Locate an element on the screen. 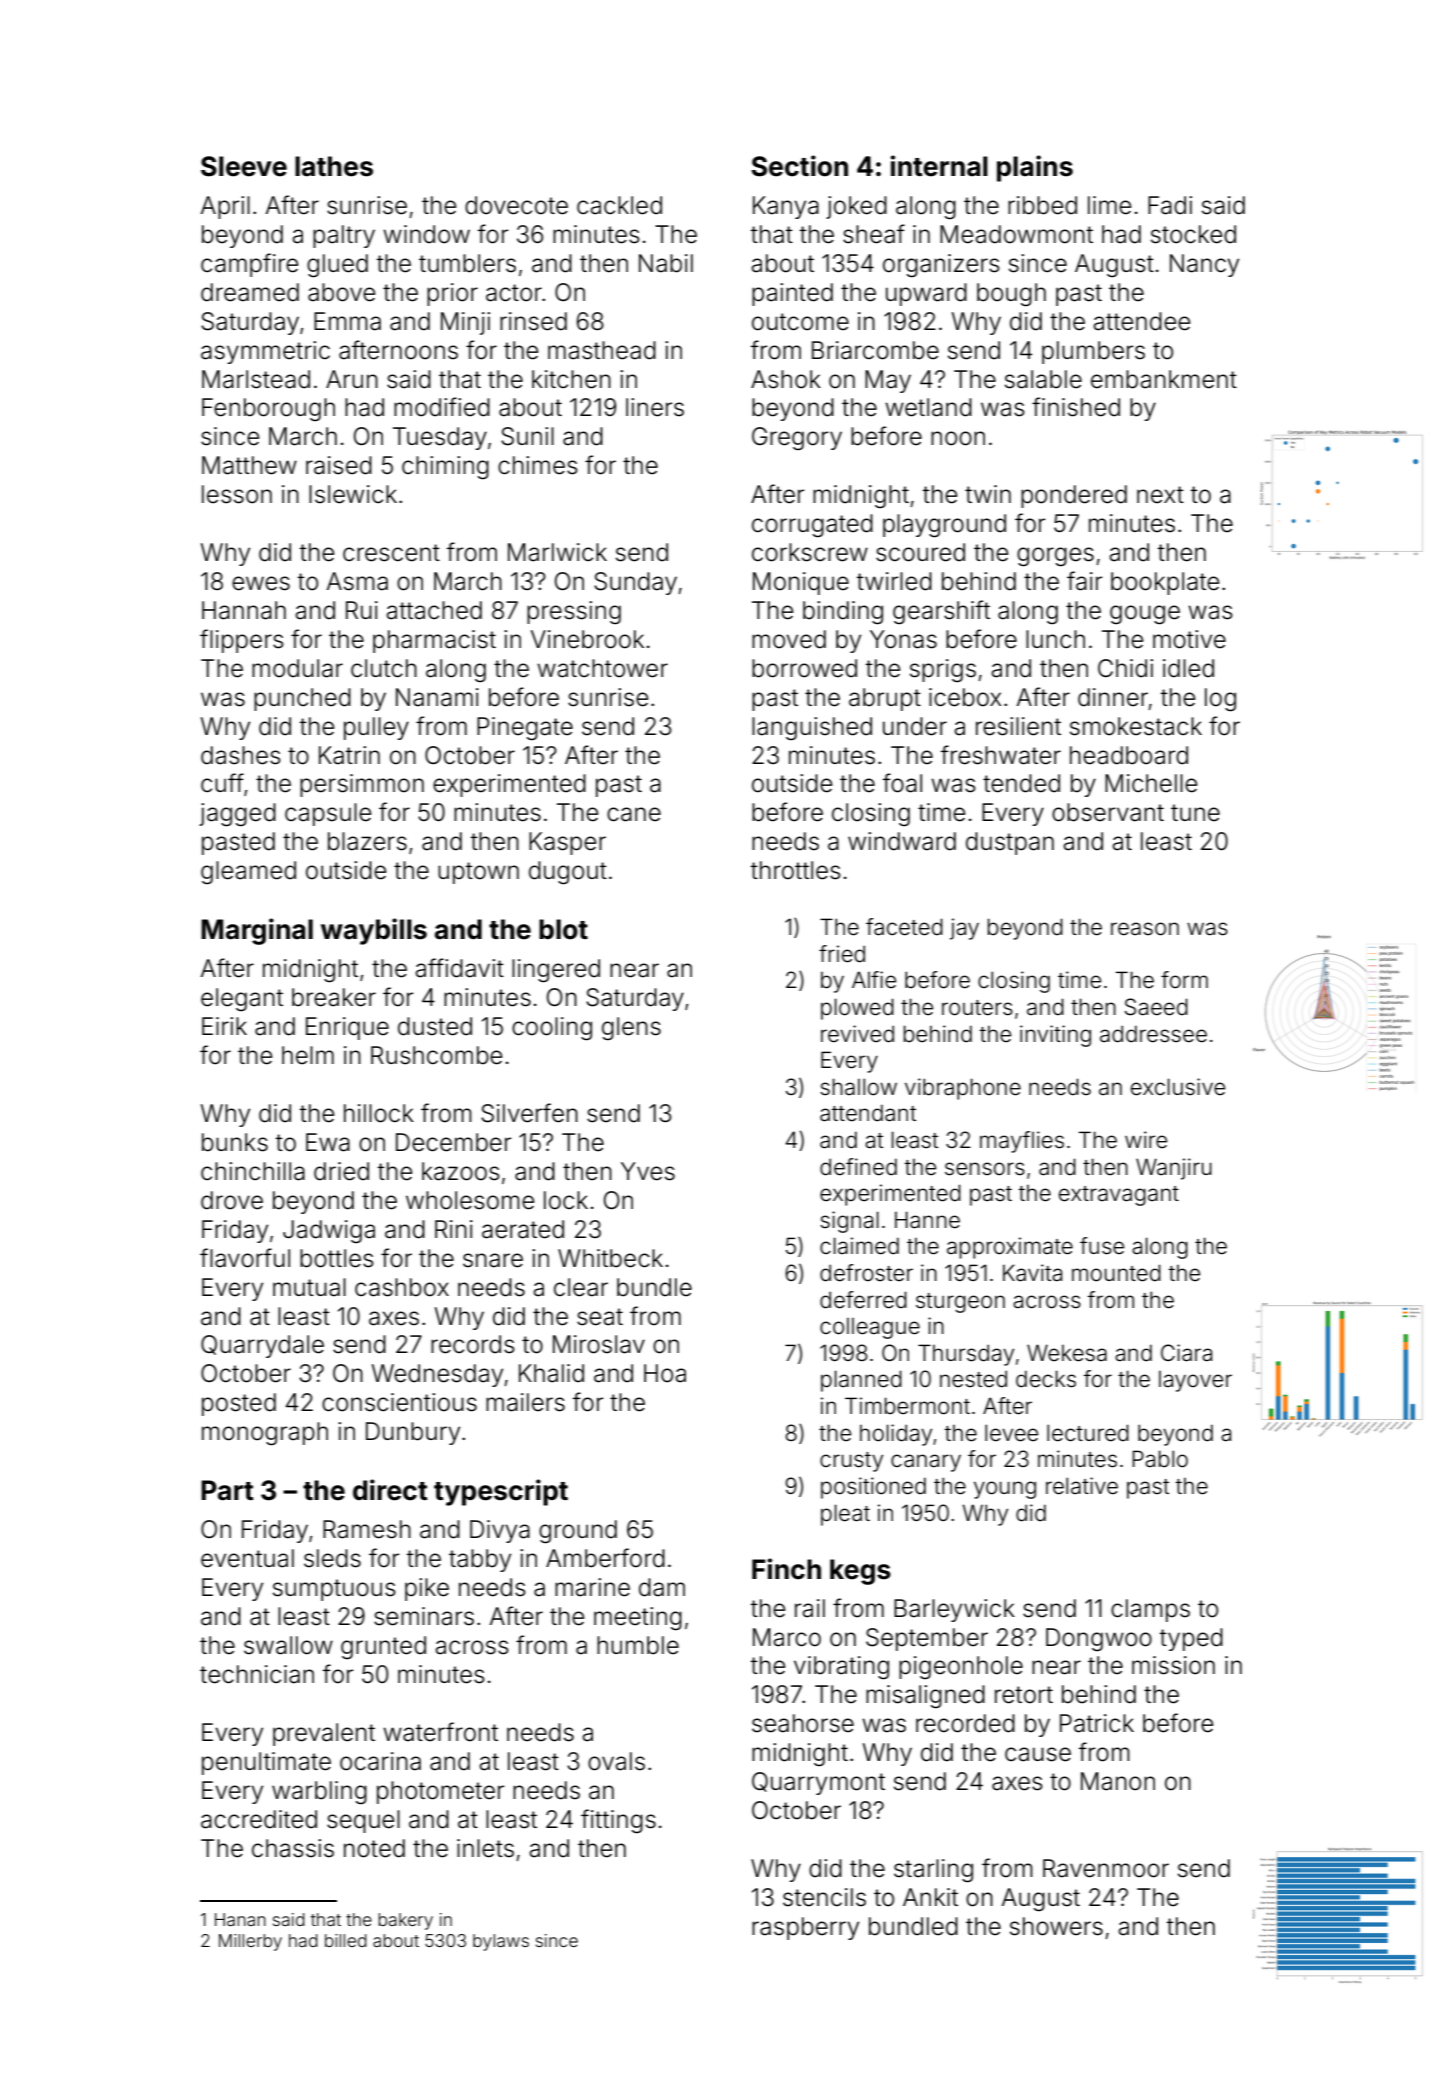 The image size is (1450, 2100). gorges is located at coordinates (1055, 557).
